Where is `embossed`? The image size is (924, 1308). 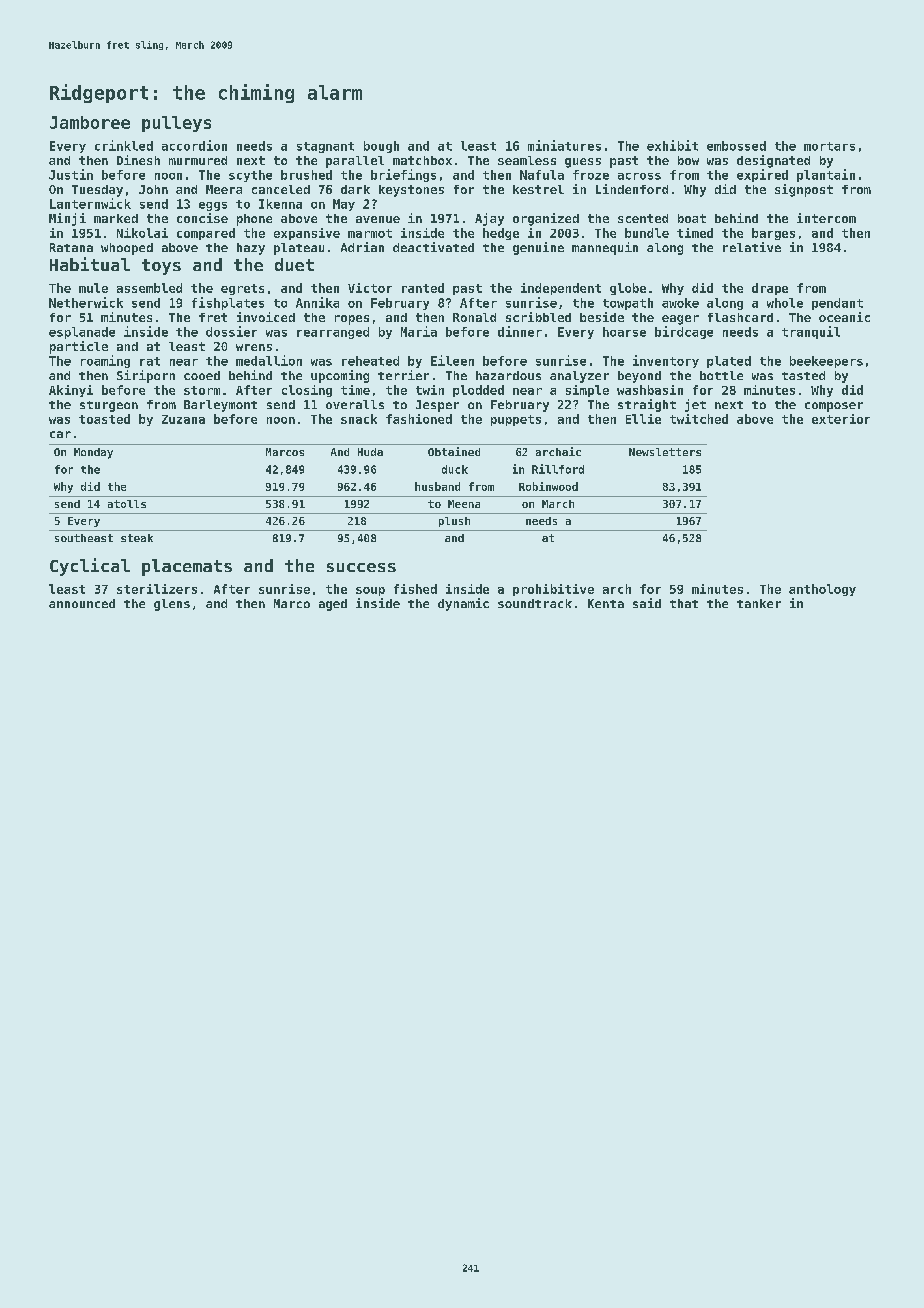 embossed is located at coordinates (736, 146).
